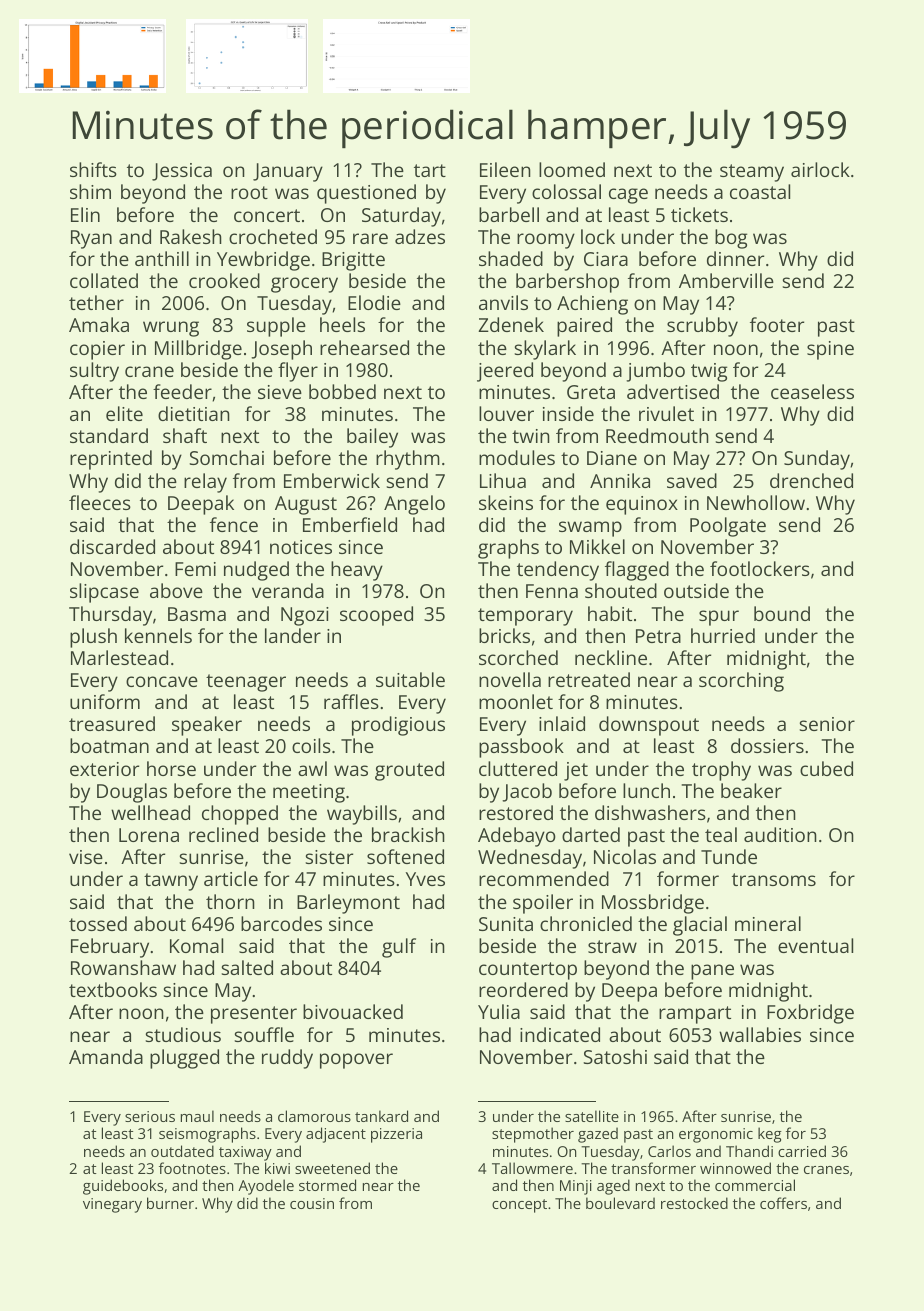 This page has width=924, height=1311. Describe the element at coordinates (528, 971) in the page. I see `countertop` at that location.
